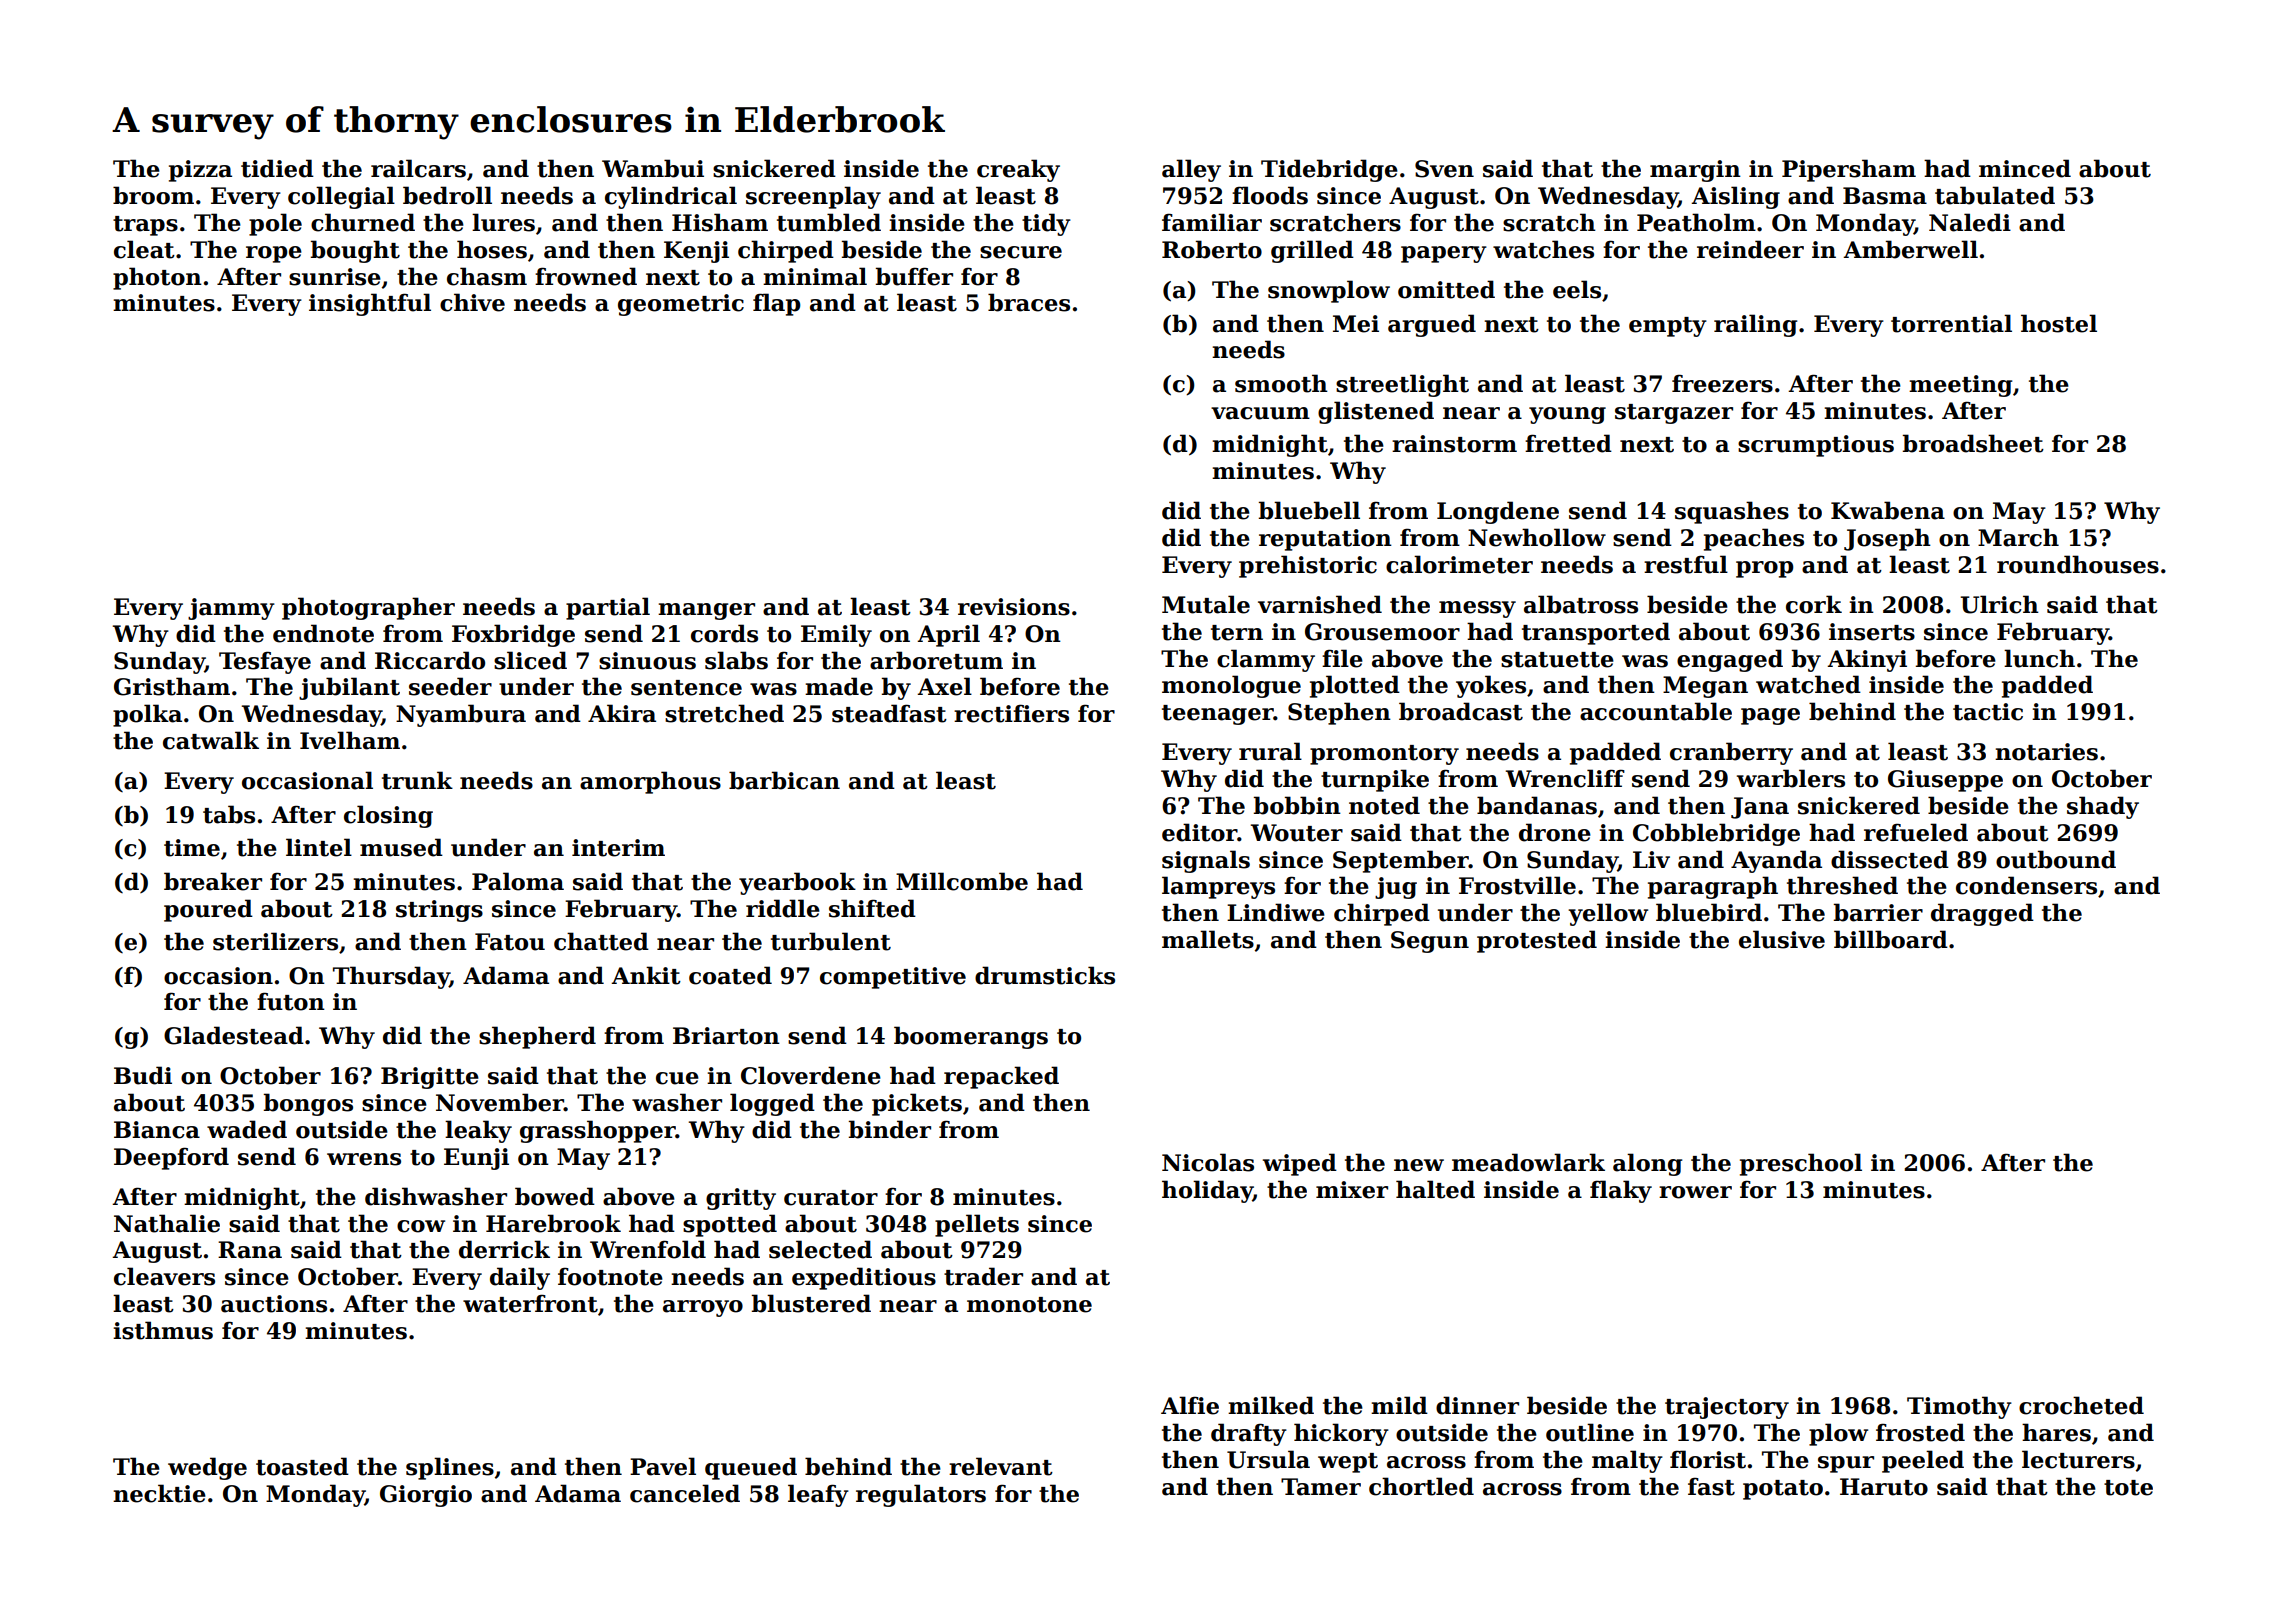  Describe the element at coordinates (447, 195) in the screenshot. I see `bedroll` at that location.
